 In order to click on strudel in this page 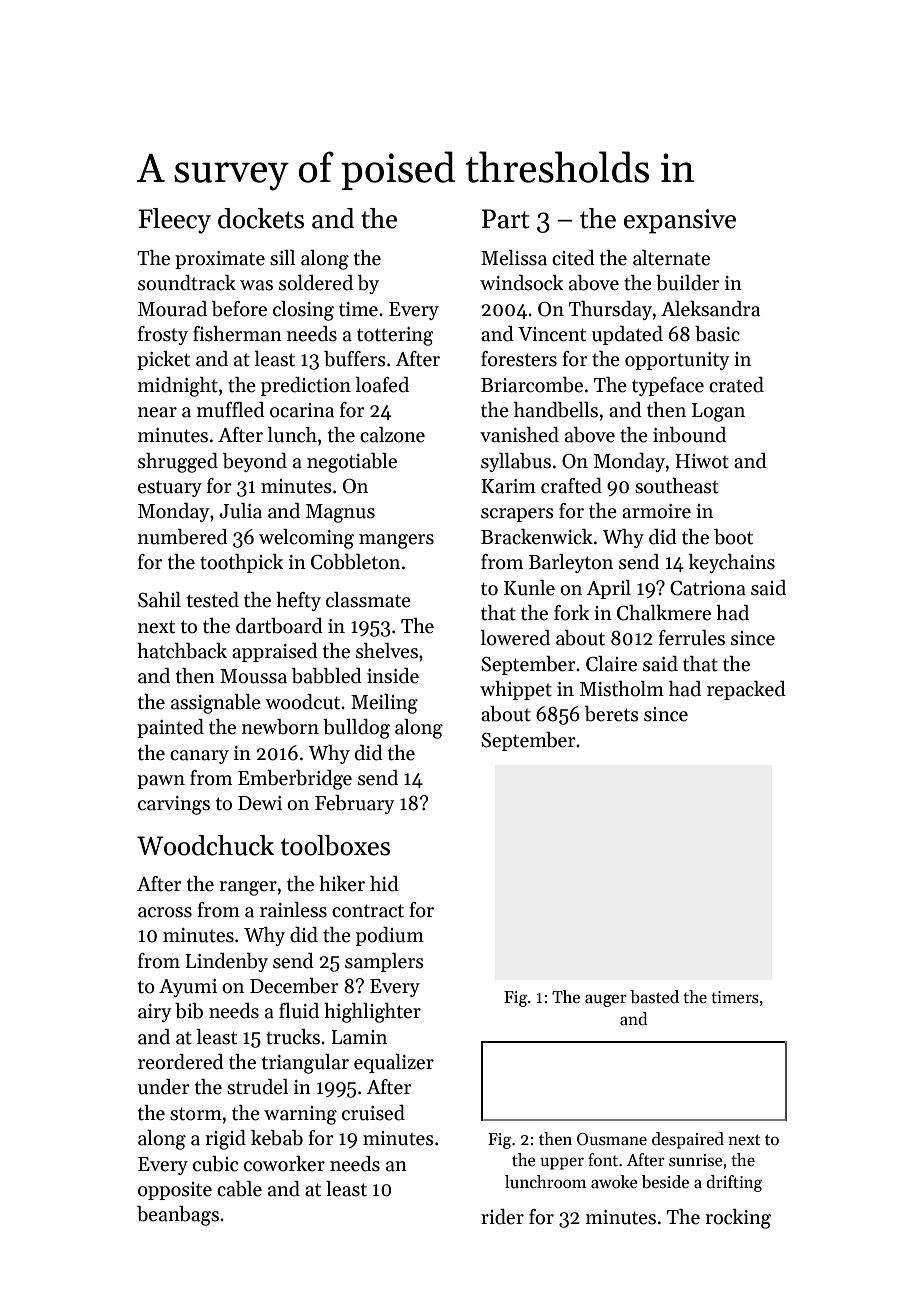, I will do `click(257, 1087)`.
